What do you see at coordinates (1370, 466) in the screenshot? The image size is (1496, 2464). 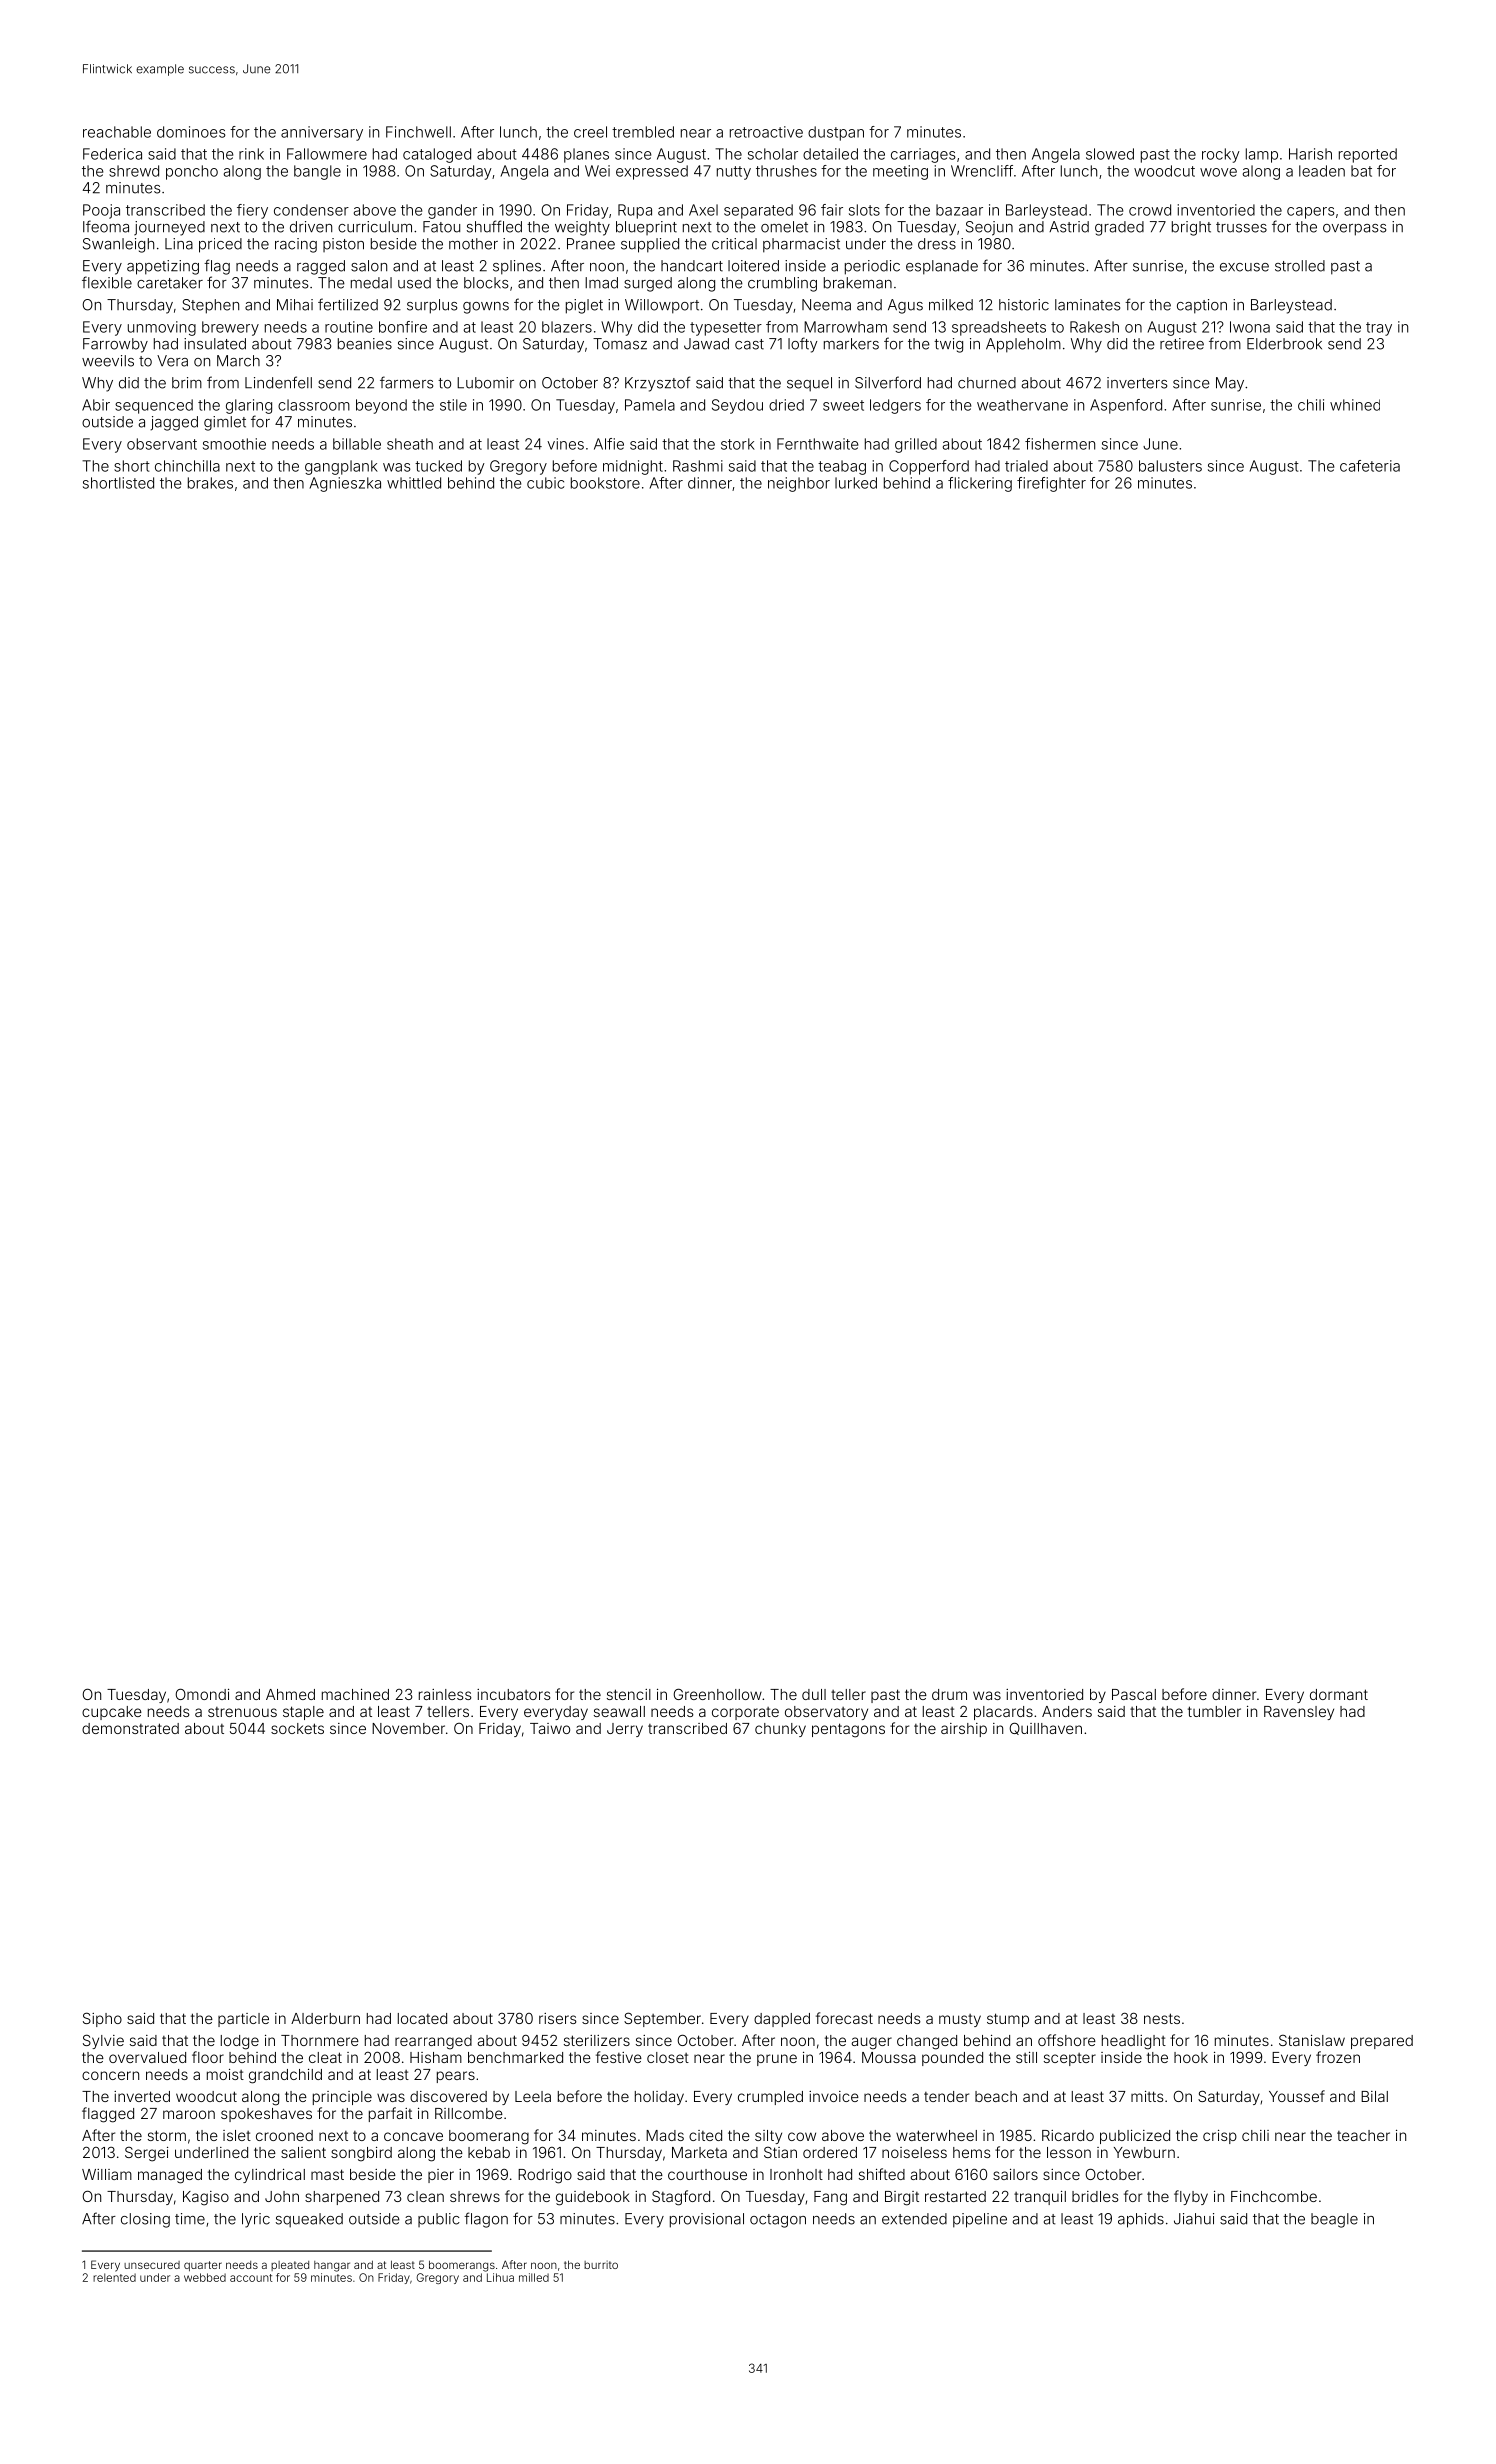 I see `cafeteria` at bounding box center [1370, 466].
